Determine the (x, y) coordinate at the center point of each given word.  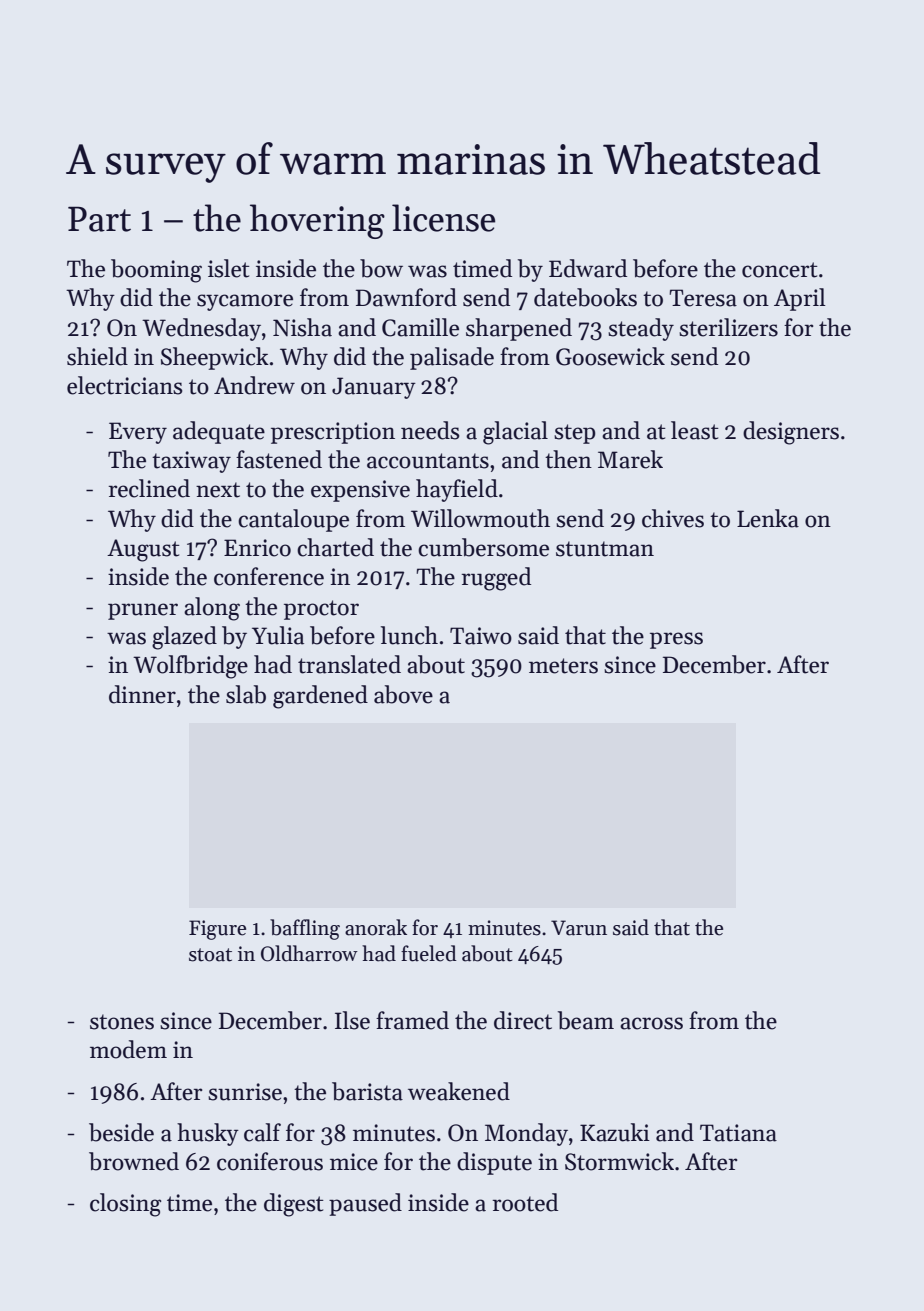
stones (122, 1022)
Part (99, 219)
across (651, 1023)
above (403, 694)
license (443, 218)
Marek (630, 459)
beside (121, 1132)
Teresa (703, 298)
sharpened (519, 329)
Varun (579, 928)
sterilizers (728, 327)
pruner (143, 611)
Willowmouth (480, 518)
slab (246, 694)
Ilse (352, 1020)
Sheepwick (215, 358)
